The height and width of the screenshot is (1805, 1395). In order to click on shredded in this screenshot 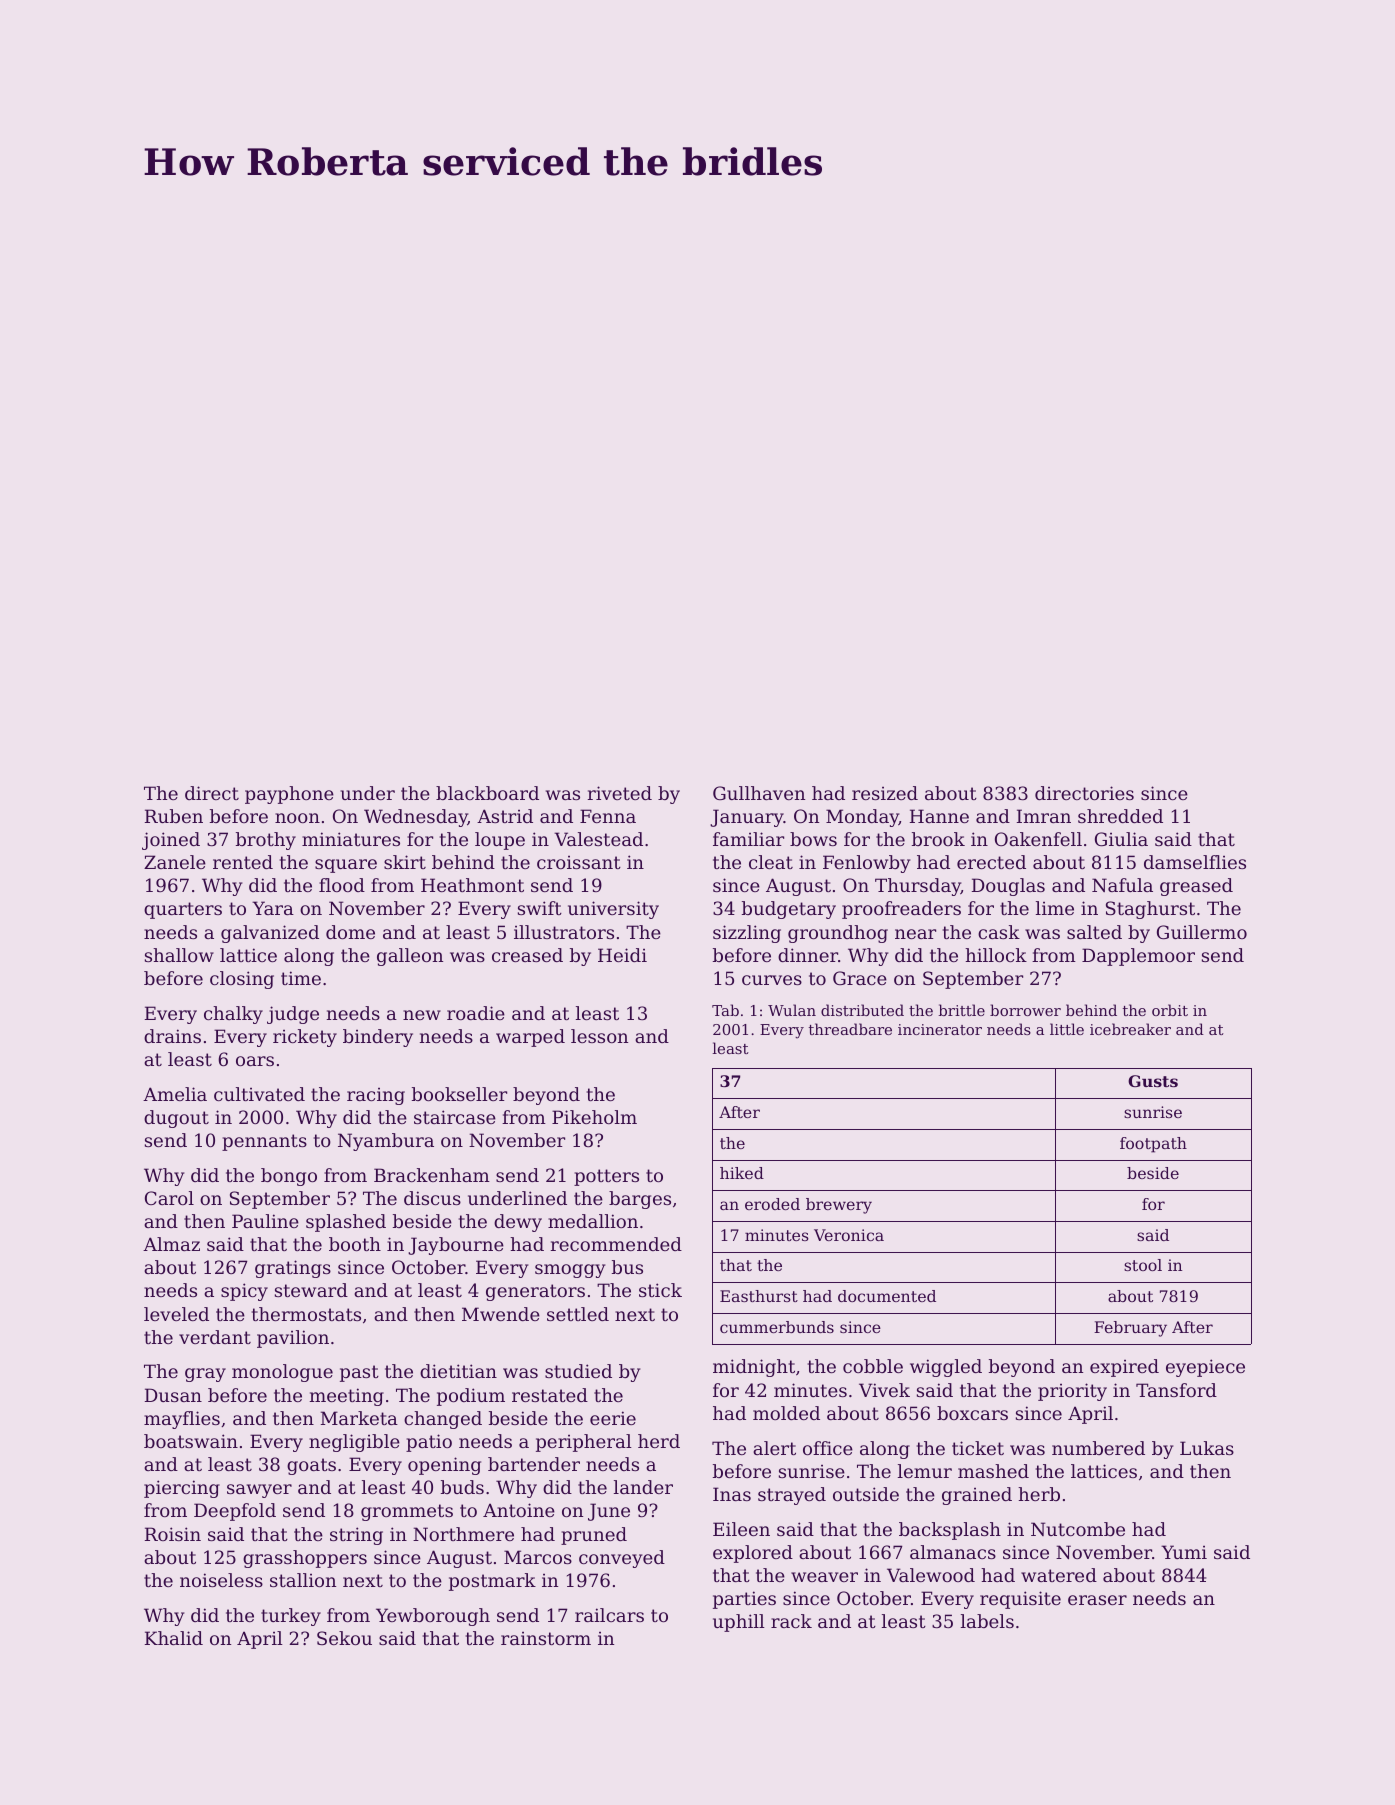, I will do `click(1120, 816)`.
